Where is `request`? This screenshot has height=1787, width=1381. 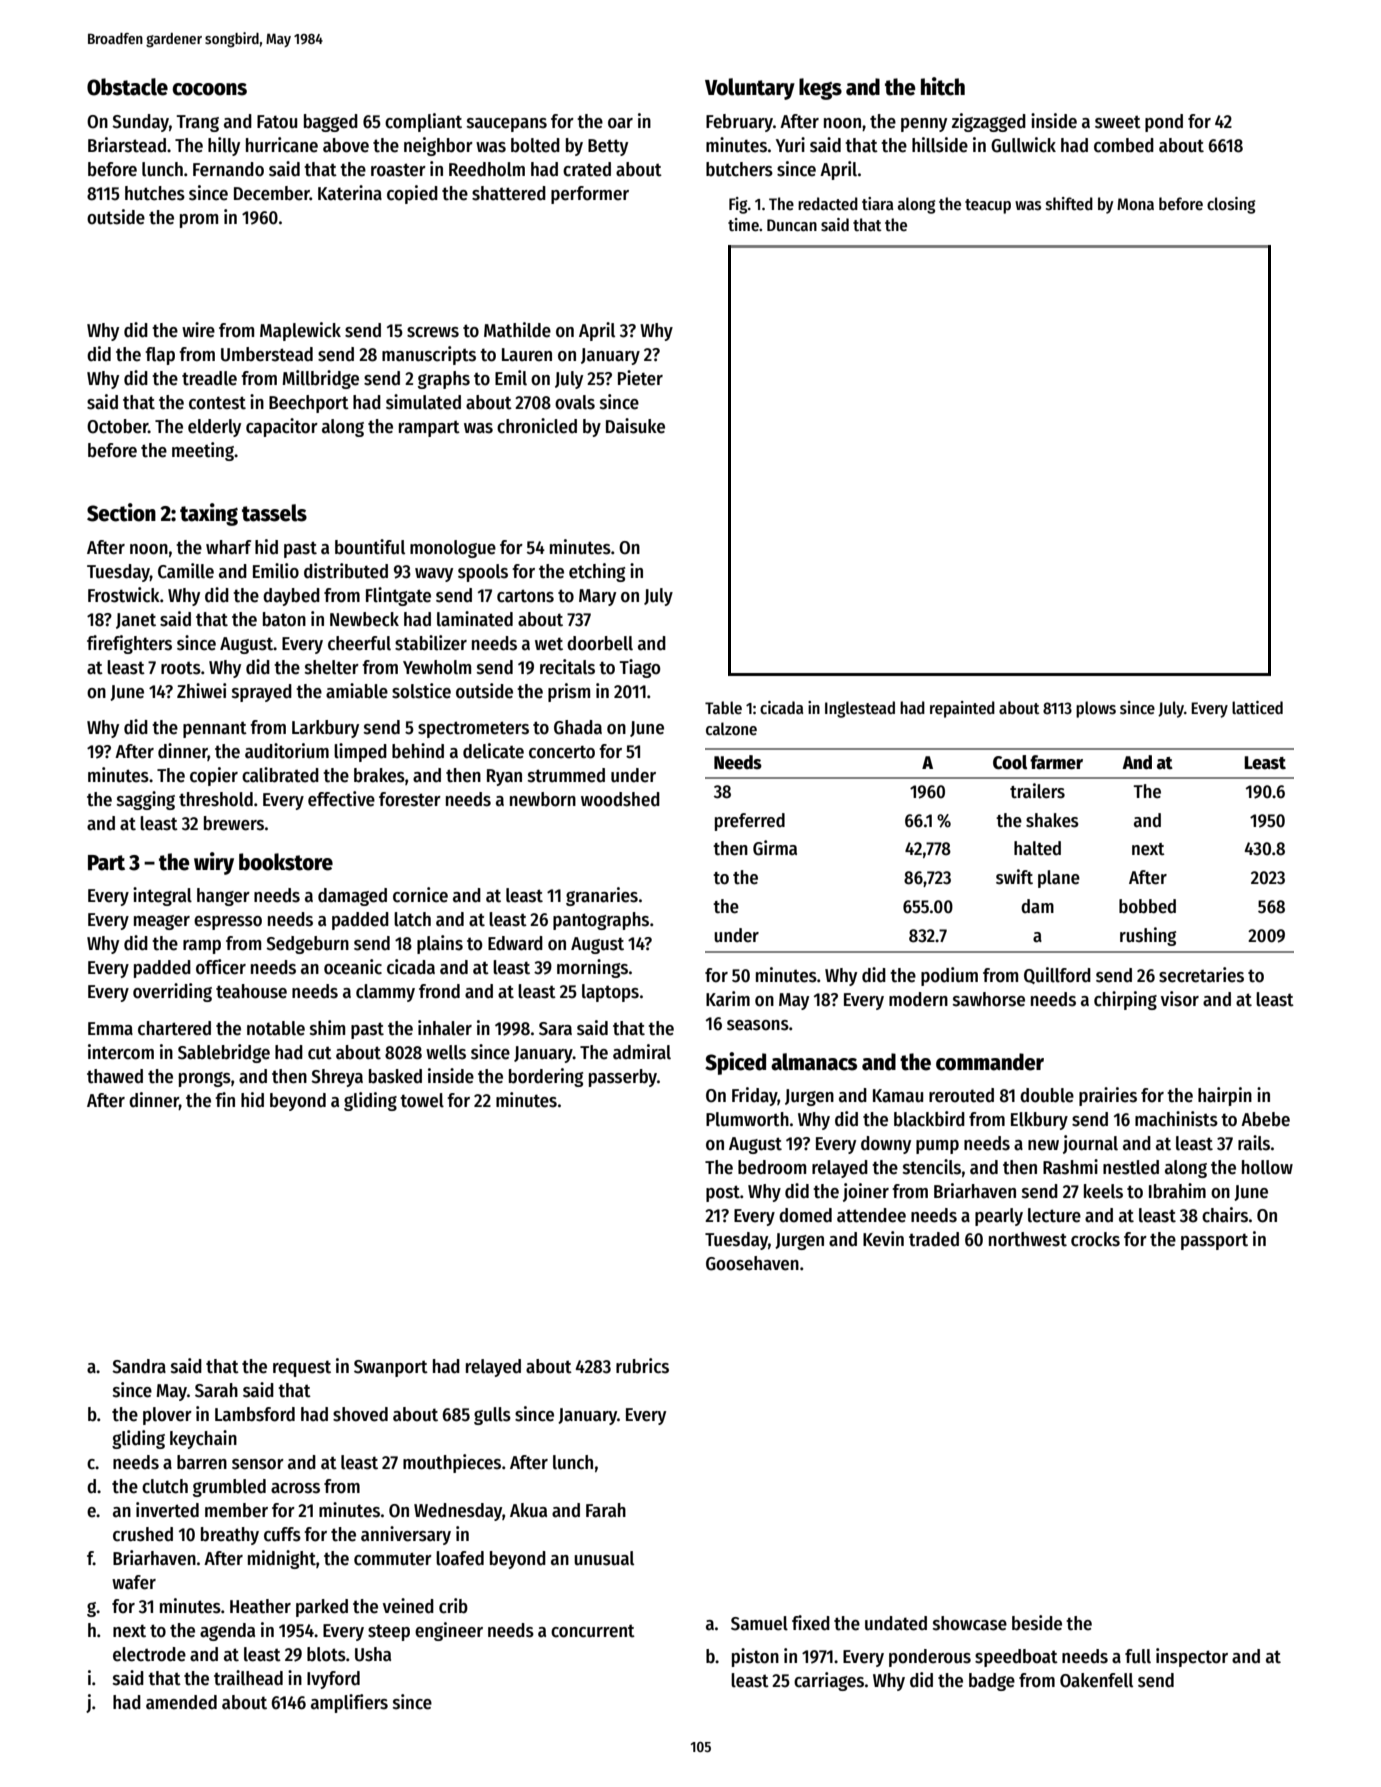 request is located at coordinates (302, 1368).
